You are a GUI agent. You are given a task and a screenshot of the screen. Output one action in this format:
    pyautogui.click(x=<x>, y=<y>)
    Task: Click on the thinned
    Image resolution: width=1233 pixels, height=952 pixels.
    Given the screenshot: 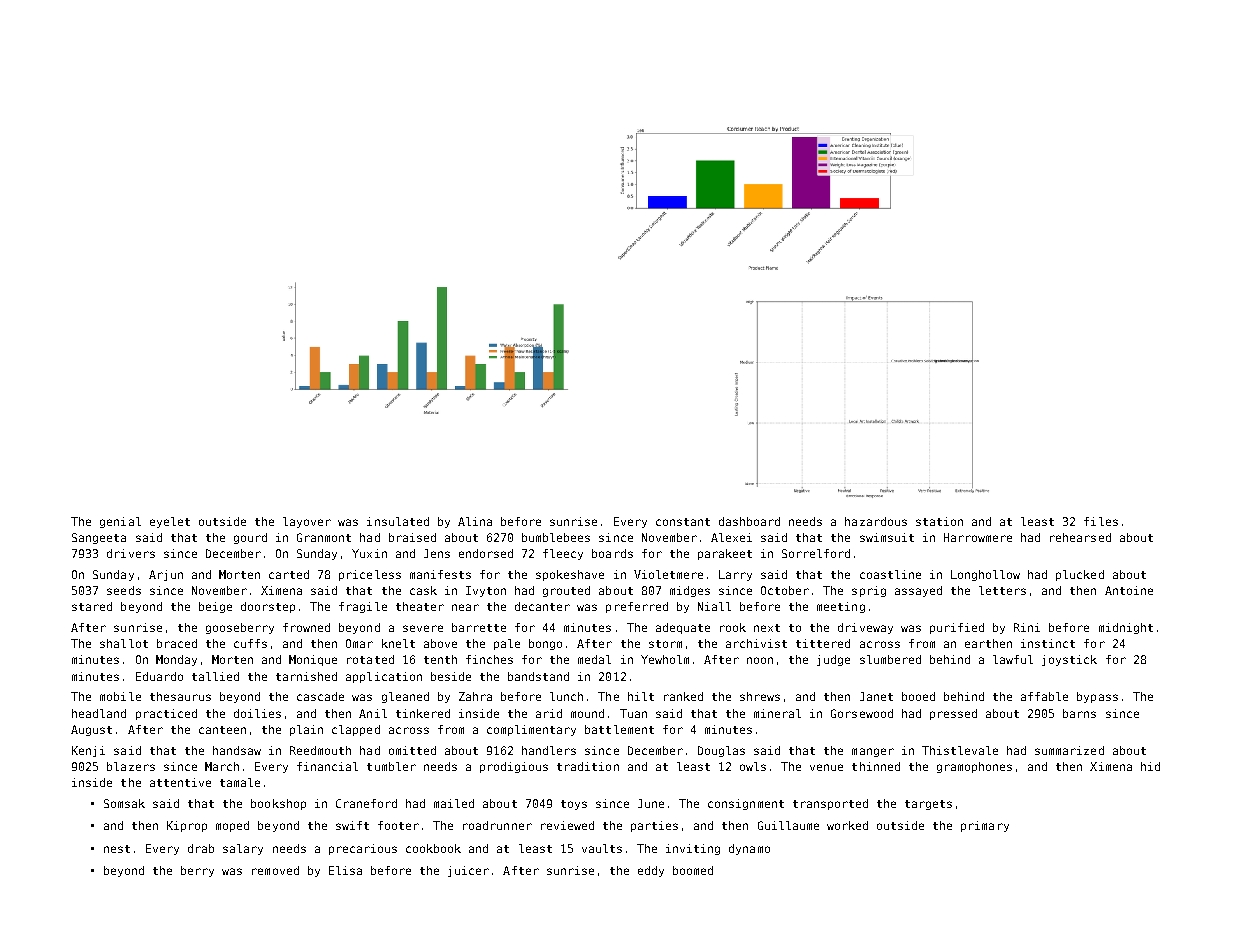 What is the action you would take?
    pyautogui.click(x=876, y=766)
